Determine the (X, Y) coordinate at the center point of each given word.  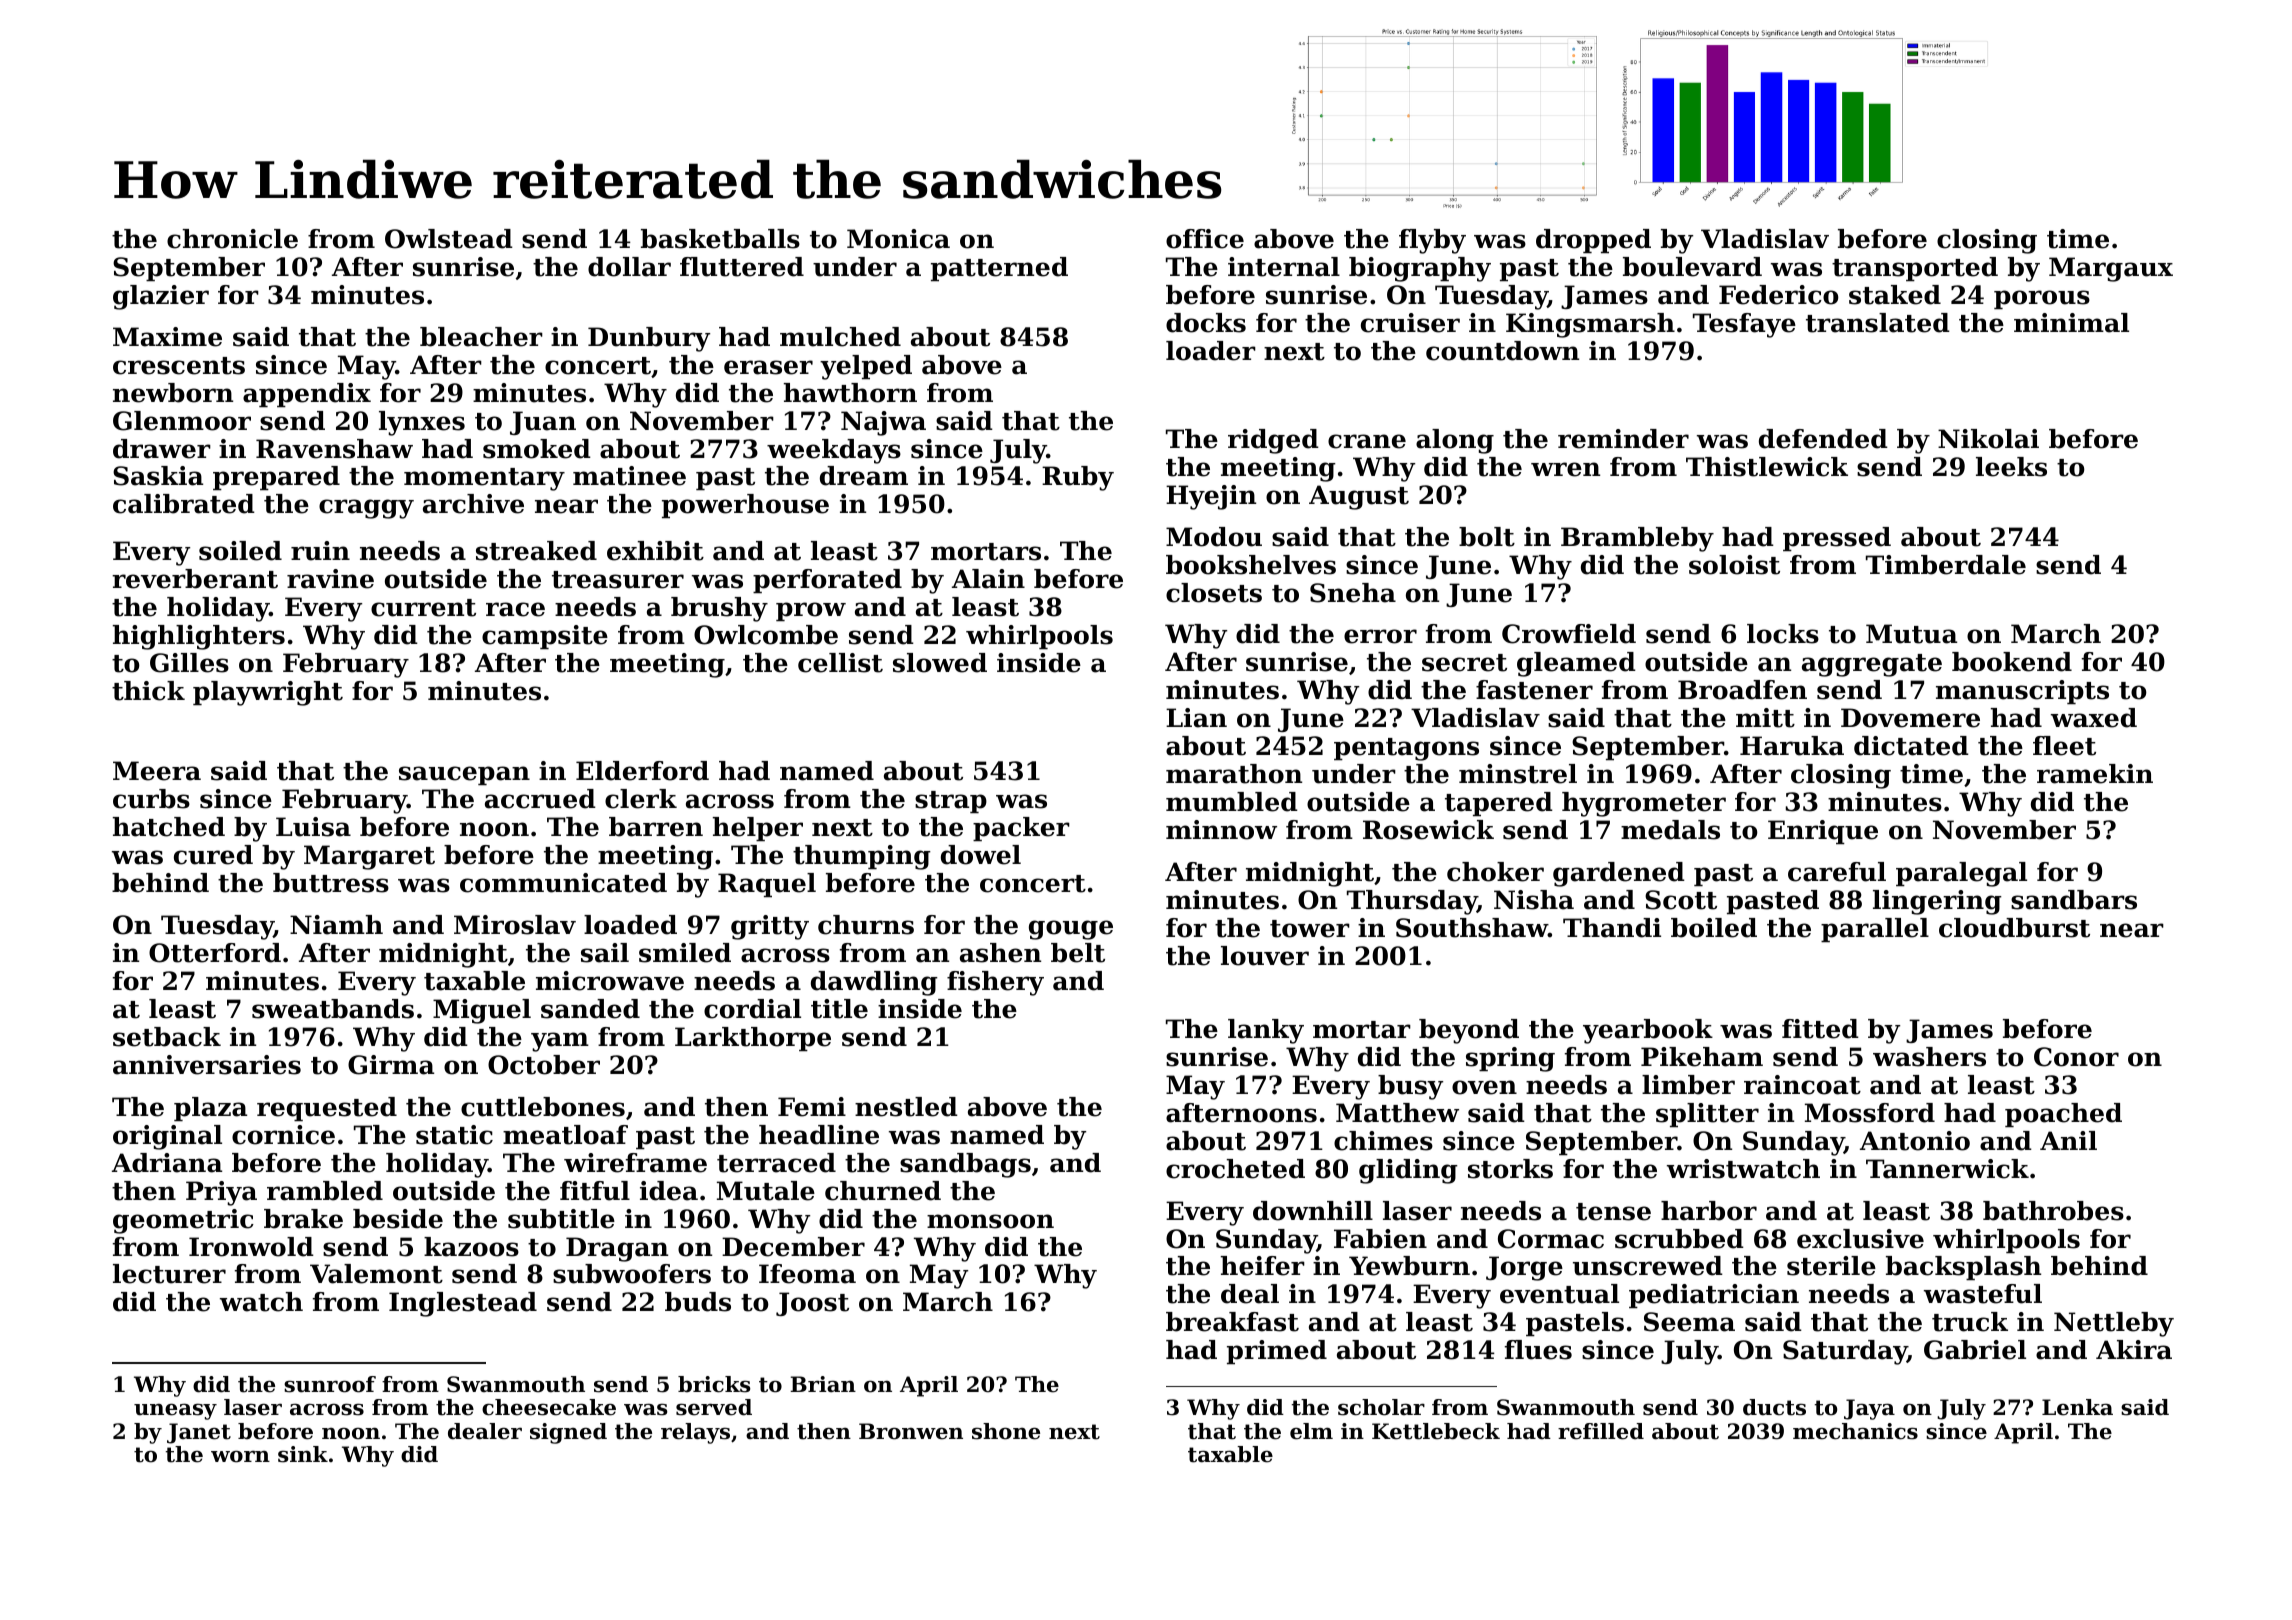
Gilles (189, 663)
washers (1929, 1057)
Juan (543, 423)
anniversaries (207, 1065)
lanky (1266, 1031)
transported (1915, 269)
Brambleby (1637, 539)
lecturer (169, 1274)
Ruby (1078, 478)
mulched (840, 337)
